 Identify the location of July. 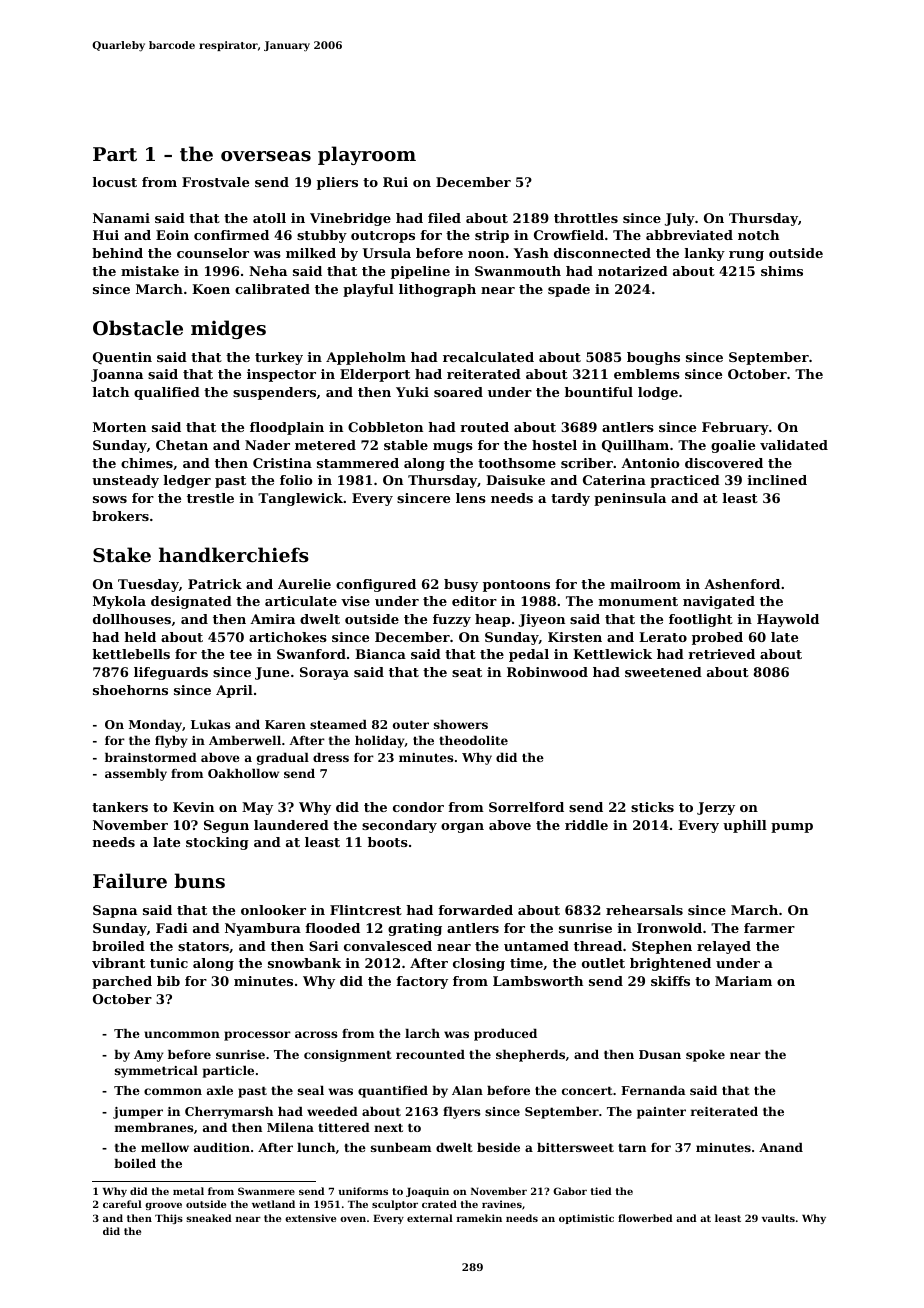
(680, 219).
